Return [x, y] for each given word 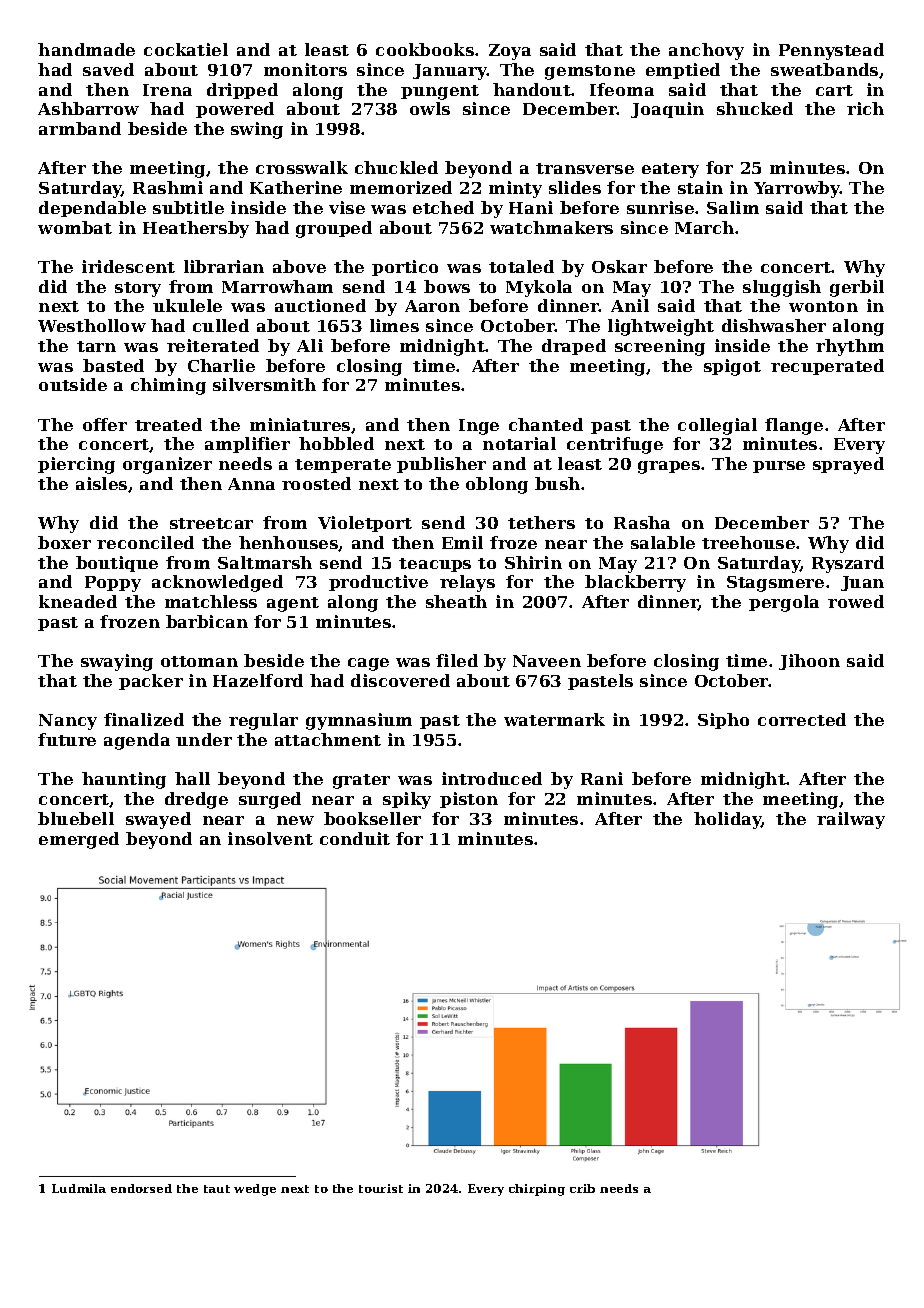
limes [394, 325]
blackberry [635, 583]
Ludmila [79, 1188]
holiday [728, 820]
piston [469, 800]
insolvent [270, 838]
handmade [86, 49]
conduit [355, 838]
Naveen [547, 661]
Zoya [510, 52]
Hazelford [258, 680]
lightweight [661, 327]
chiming [168, 386]
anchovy [706, 51]
